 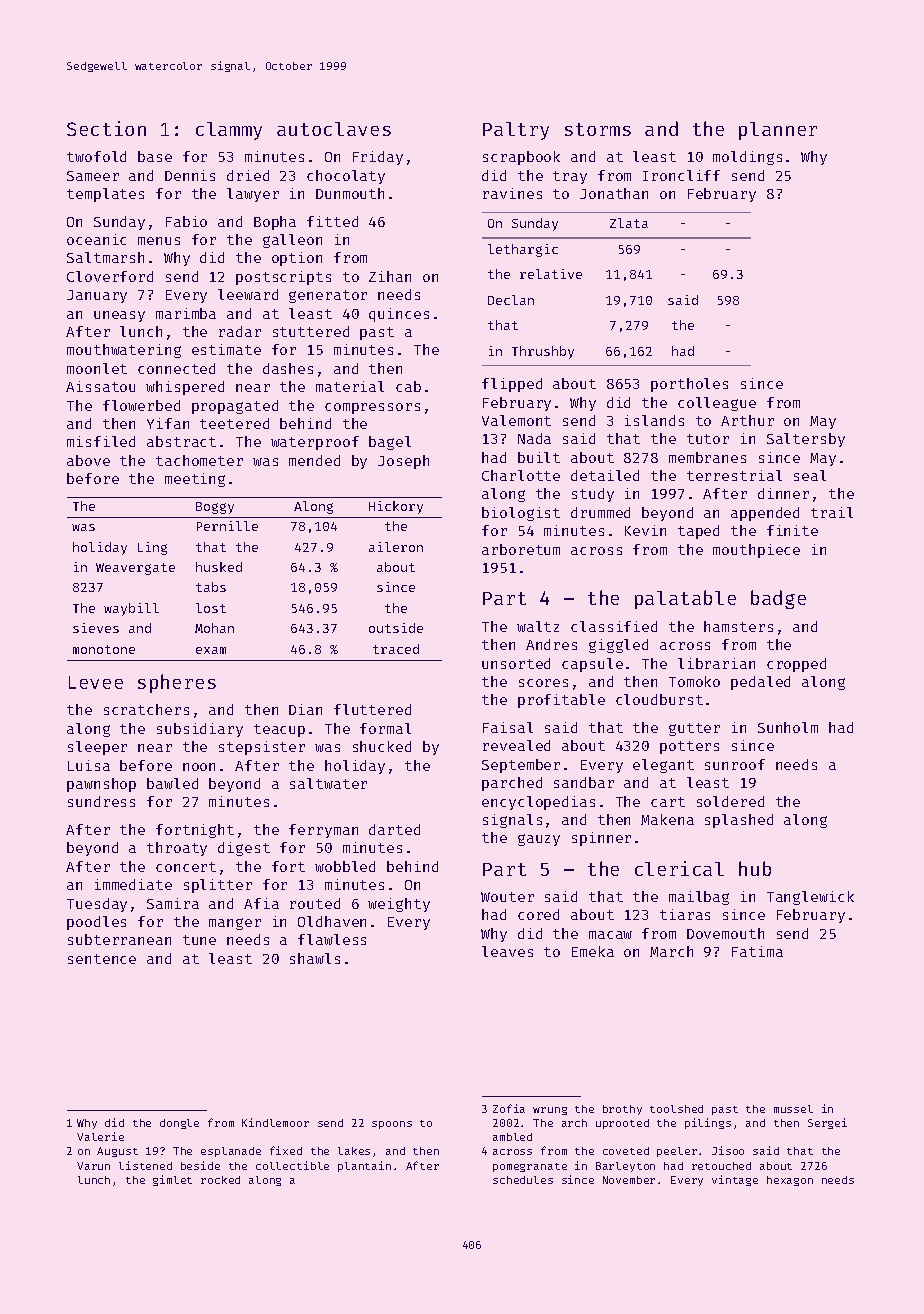 I want to click on wrung, so click(x=550, y=1111).
